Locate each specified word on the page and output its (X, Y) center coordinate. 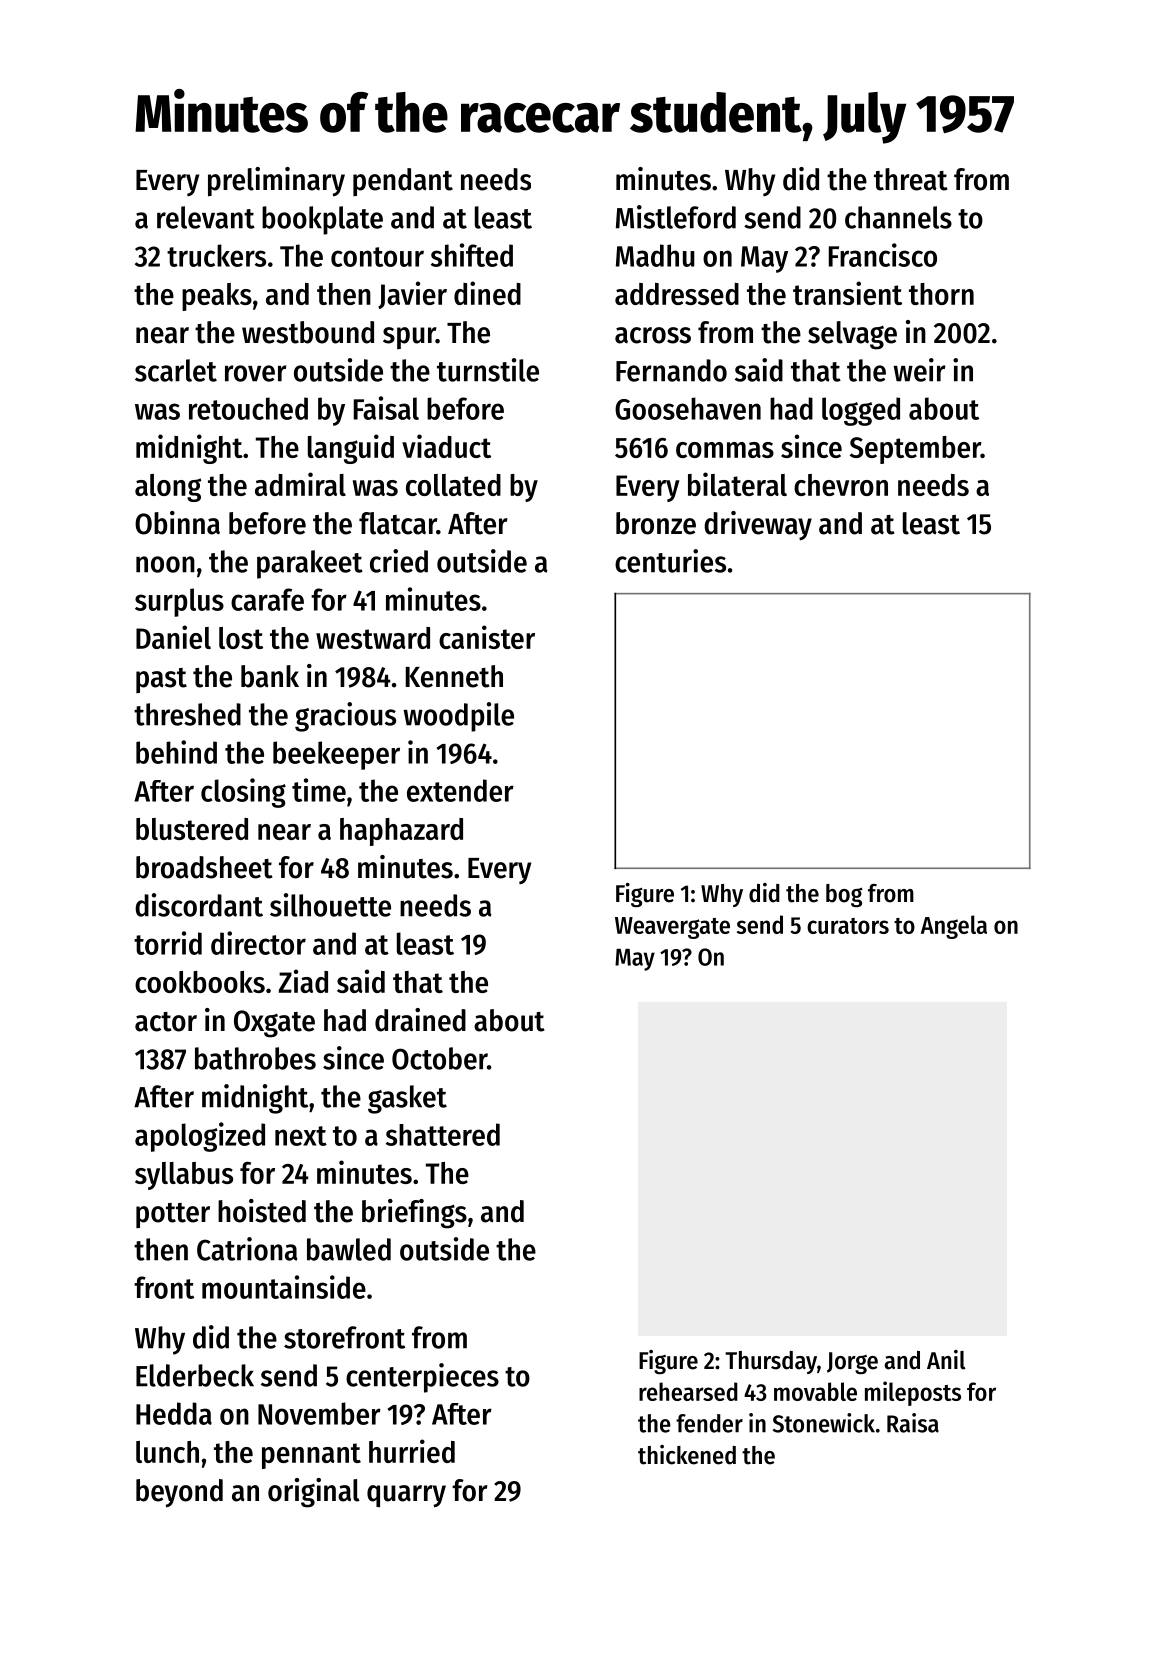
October (439, 1058)
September (915, 450)
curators (848, 926)
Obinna (177, 523)
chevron (841, 485)
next (301, 1136)
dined (487, 293)
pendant (403, 182)
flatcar (398, 523)
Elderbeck (195, 1375)
